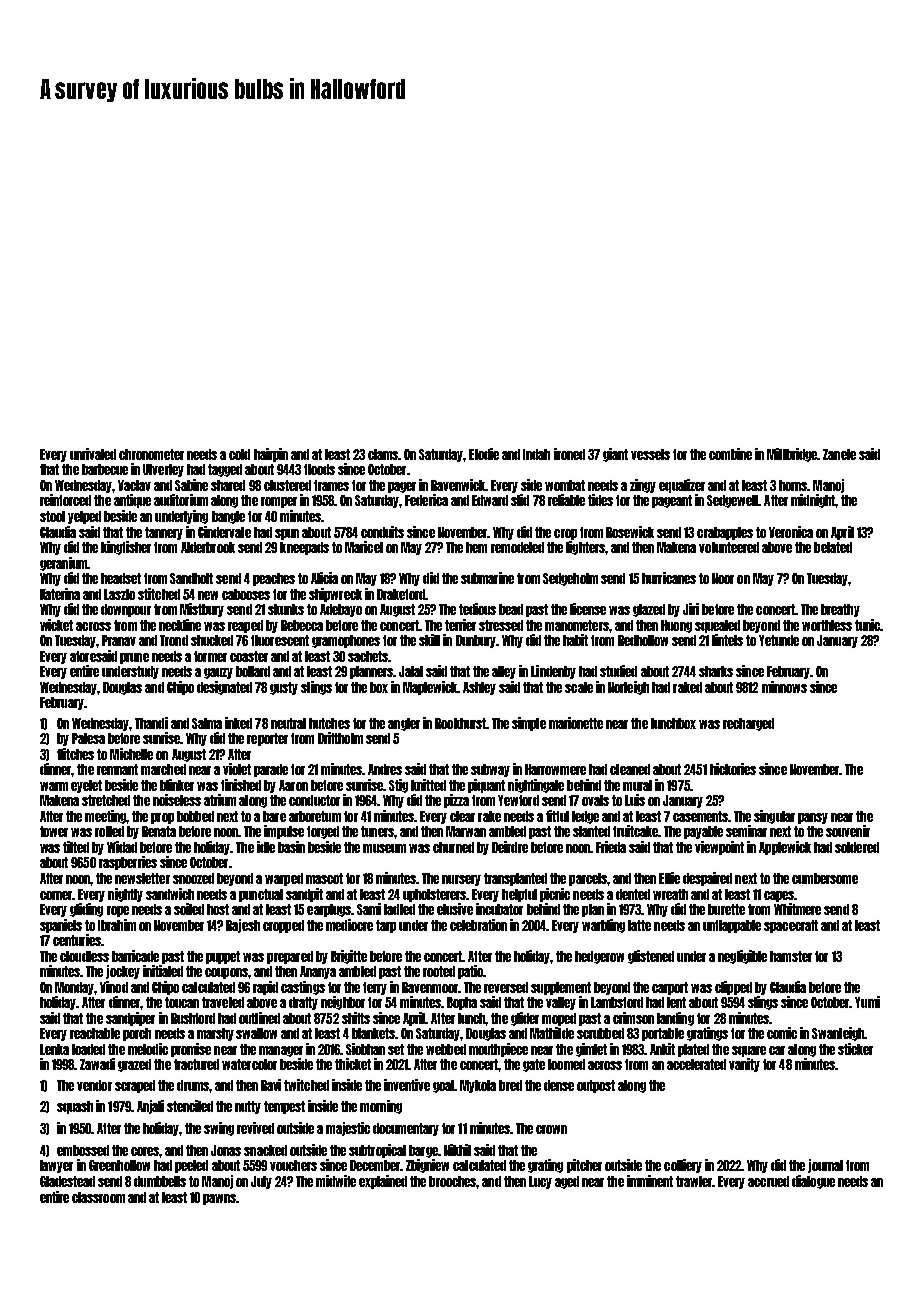 This screenshot has width=924, height=1308. Describe the element at coordinates (411, 671) in the screenshot. I see `Jalal` at that location.
